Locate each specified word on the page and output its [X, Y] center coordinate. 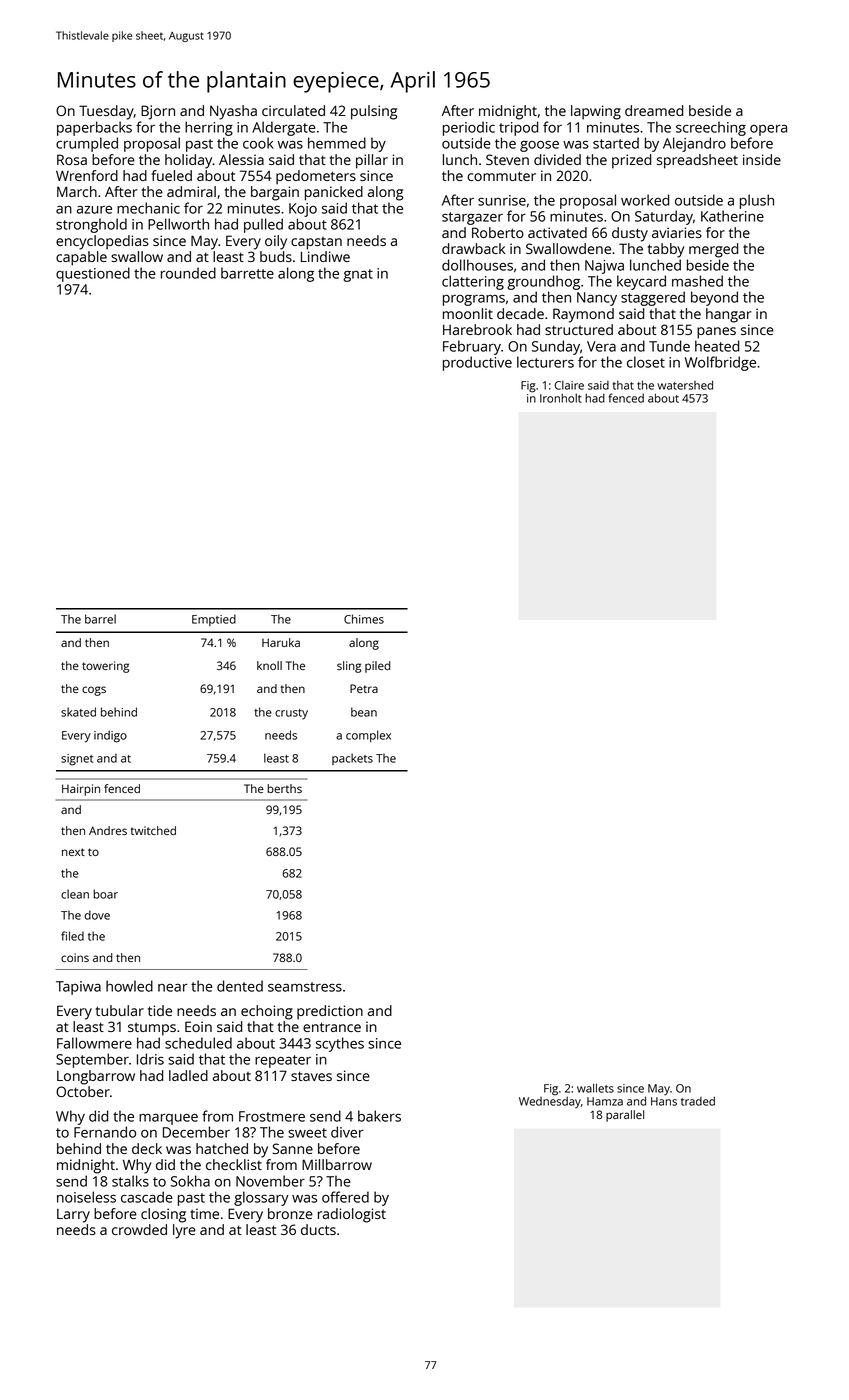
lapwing [596, 112]
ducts [318, 1229]
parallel [625, 1116]
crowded [139, 1229]
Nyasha [233, 112]
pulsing [374, 112]
